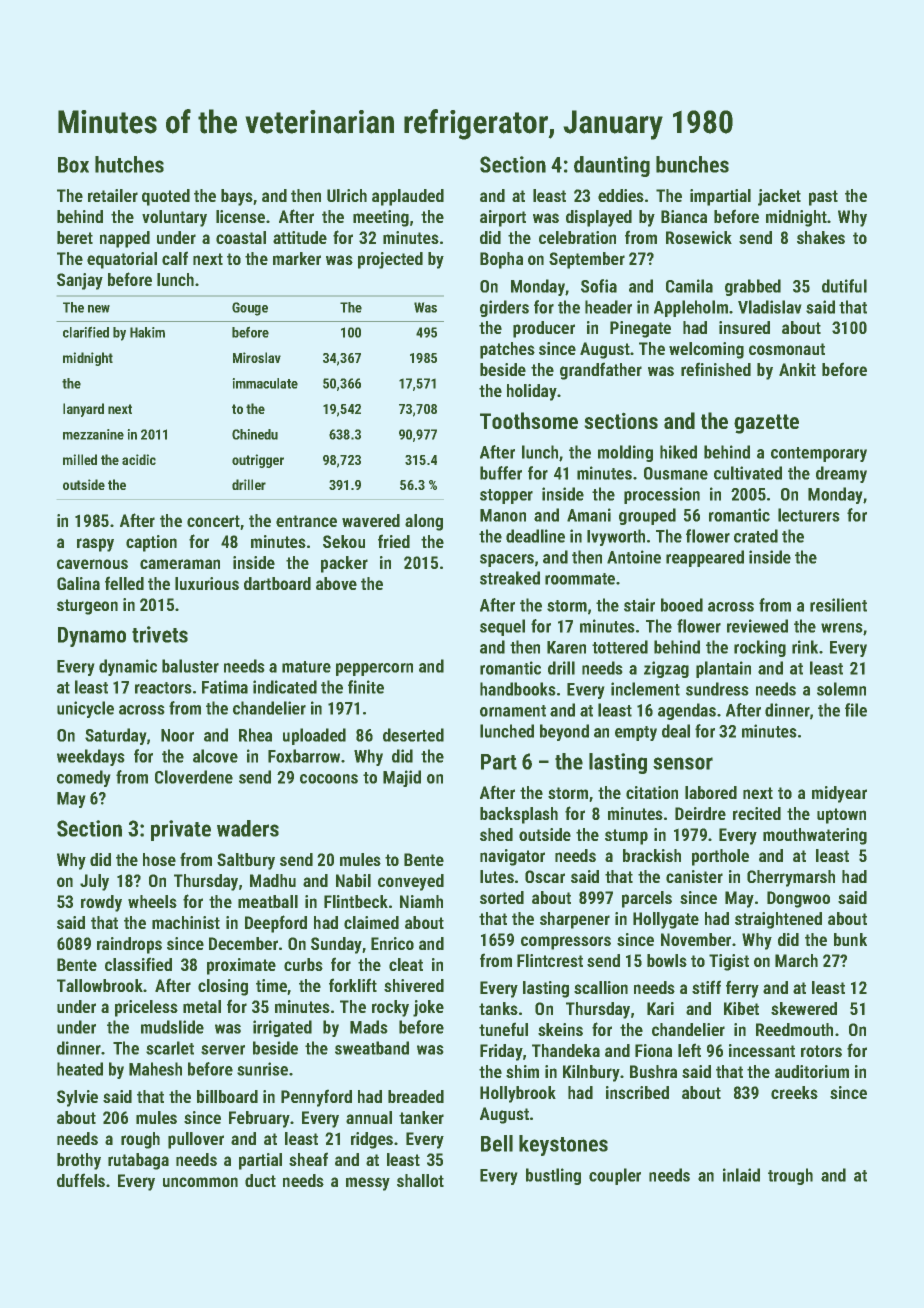 The height and width of the screenshot is (1308, 924). What do you see at coordinates (390, 260) in the screenshot?
I see `projected` at bounding box center [390, 260].
